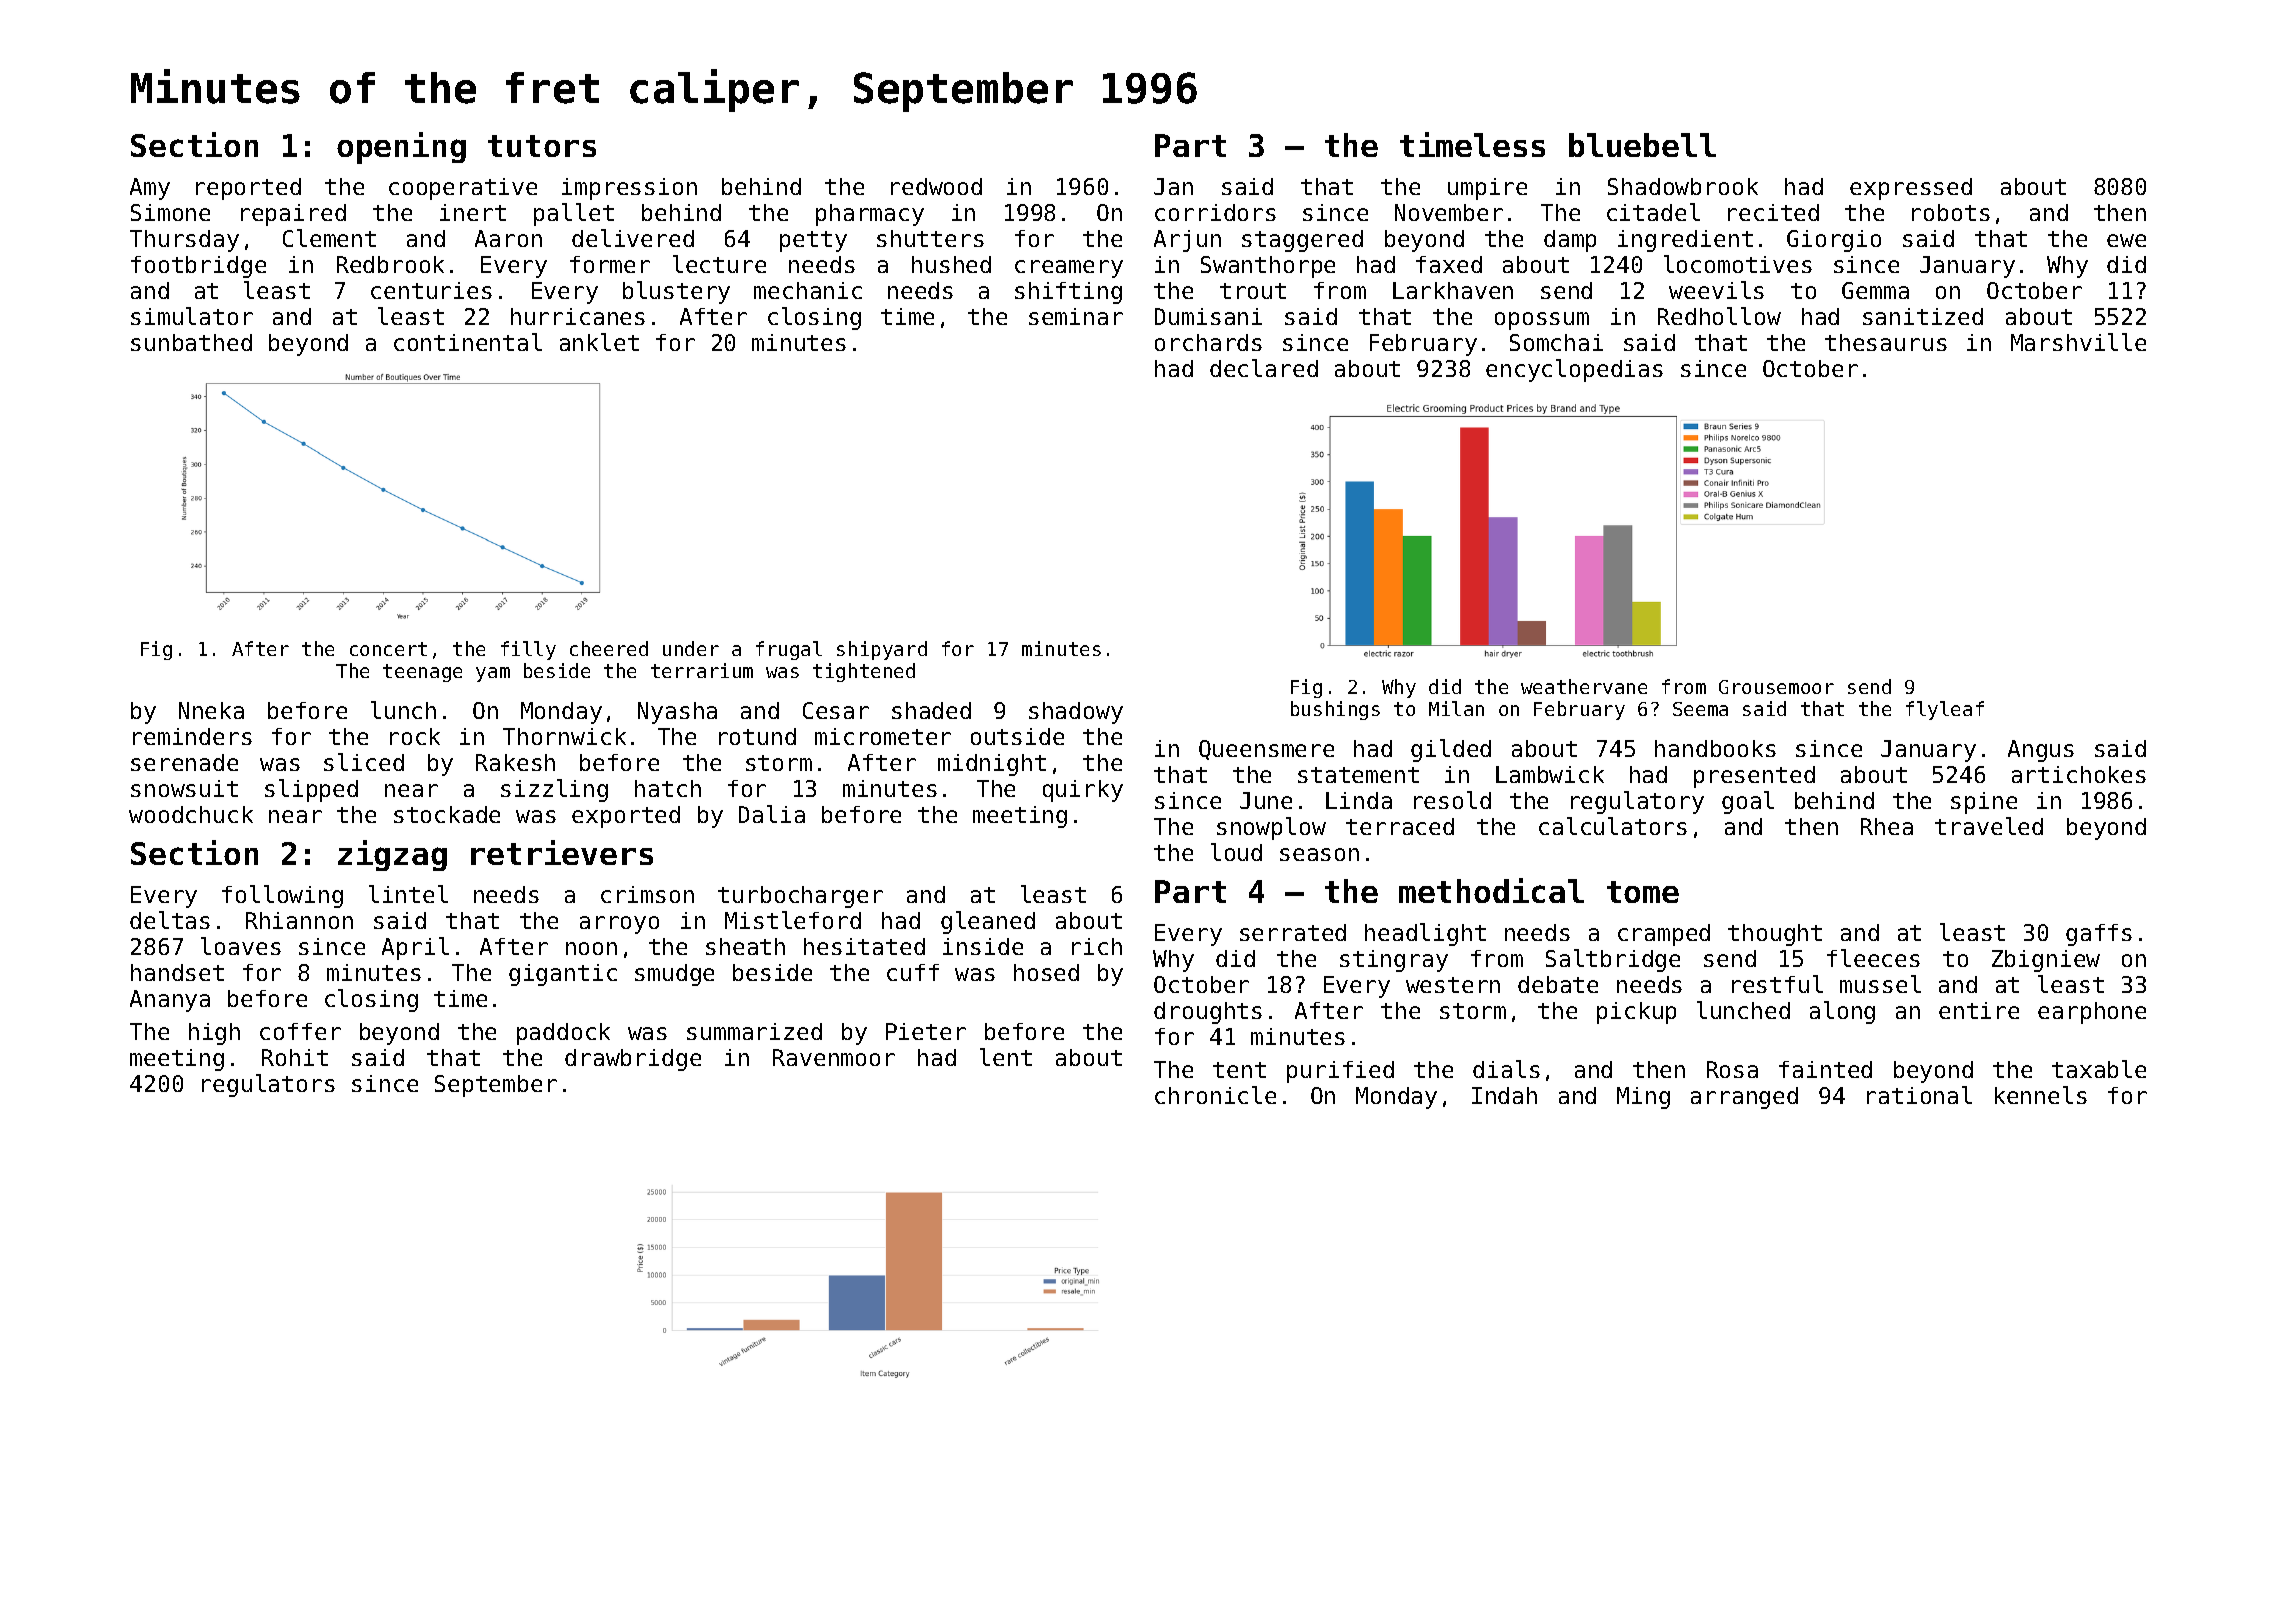 This image has height=1611, width=2278. I want to click on droughts, so click(1208, 1013).
